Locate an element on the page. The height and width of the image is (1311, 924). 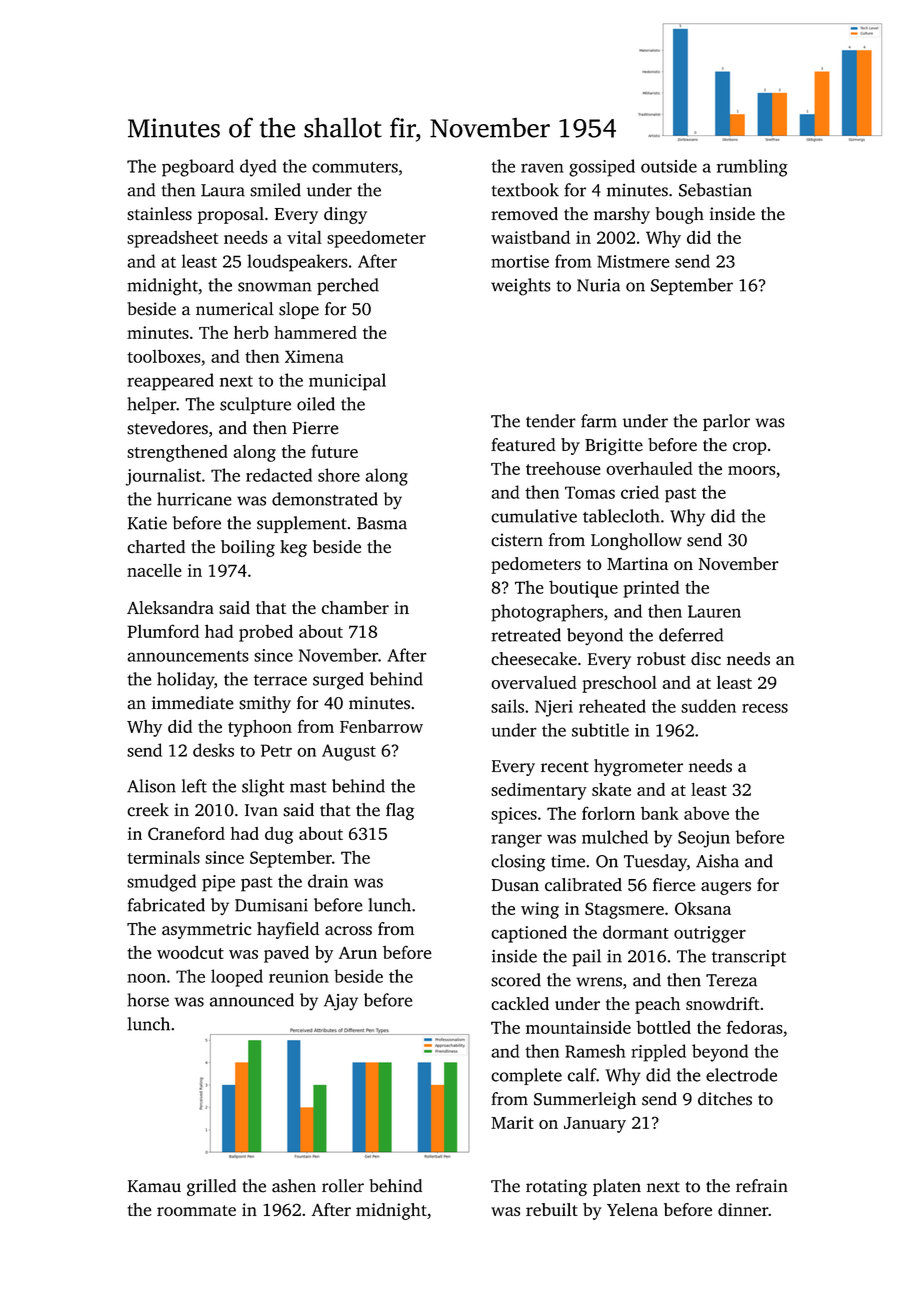
ashen is located at coordinates (294, 1186).
